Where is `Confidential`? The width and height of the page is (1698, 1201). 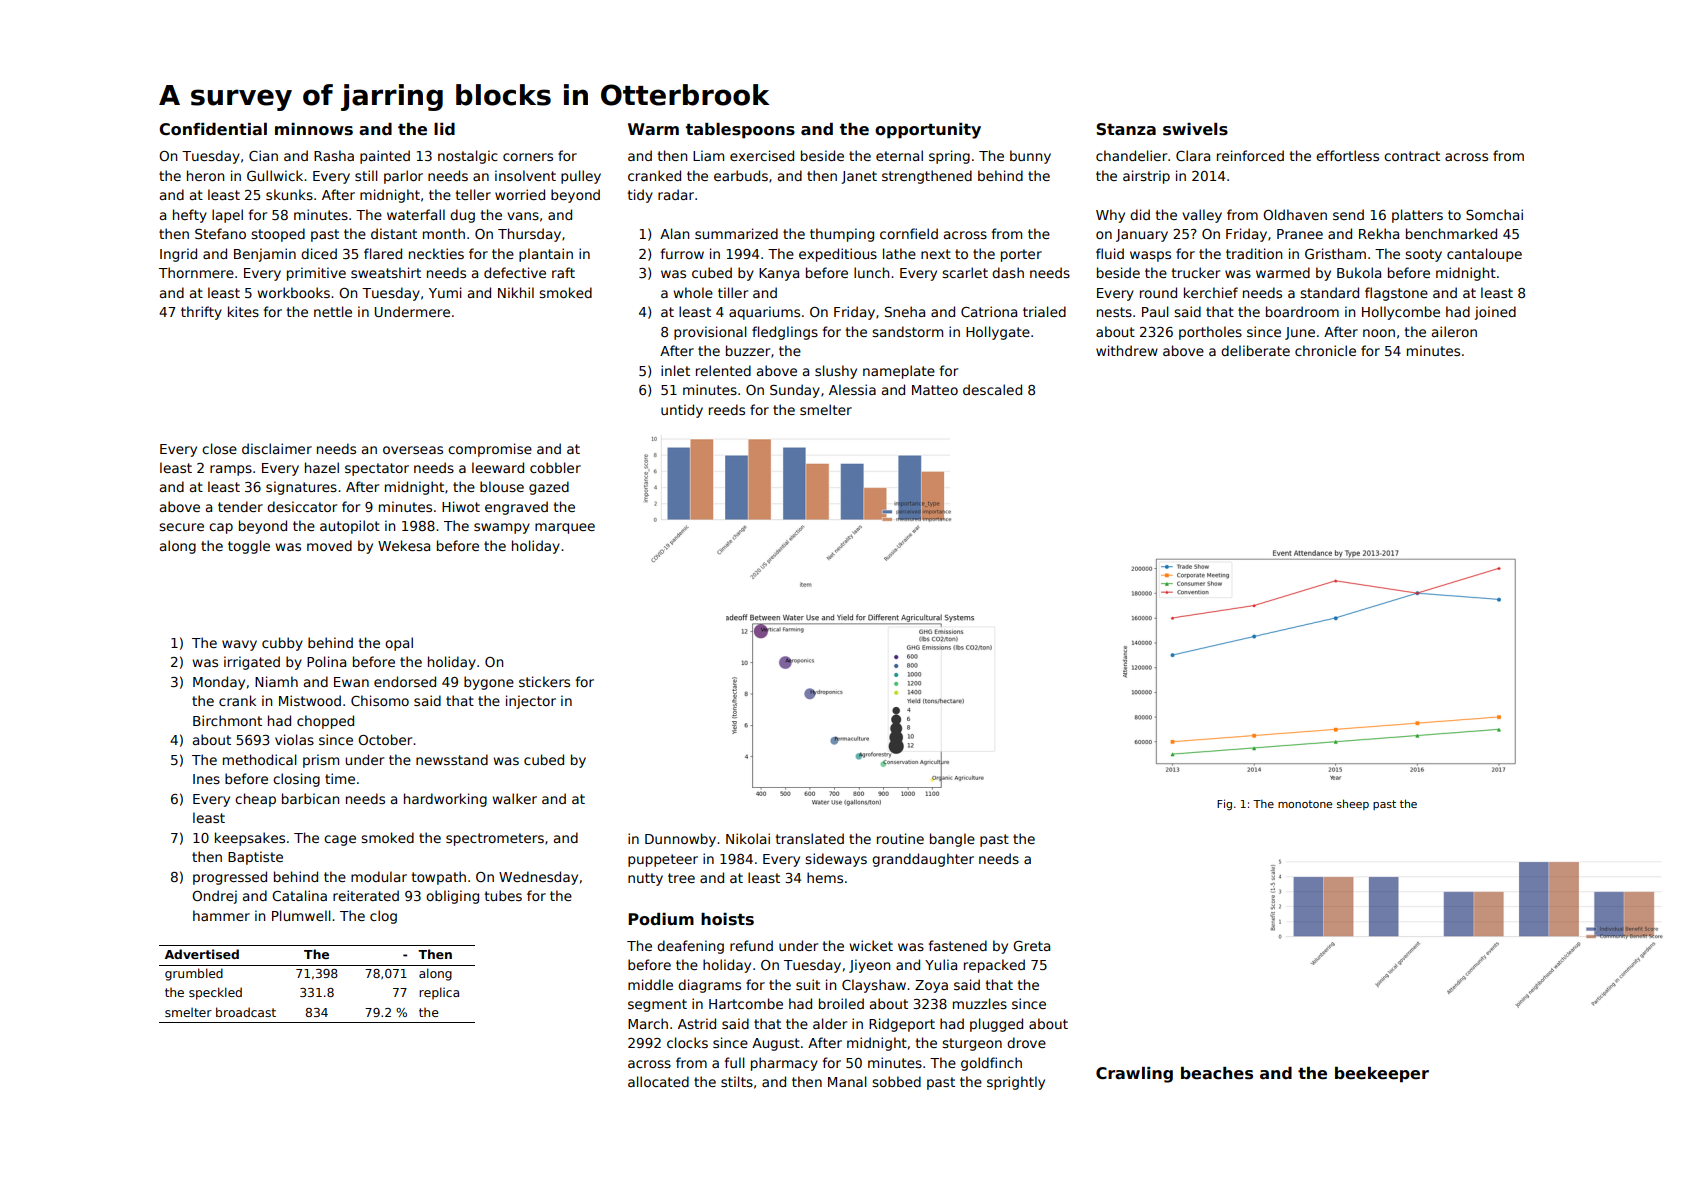 Confidential is located at coordinates (213, 129).
